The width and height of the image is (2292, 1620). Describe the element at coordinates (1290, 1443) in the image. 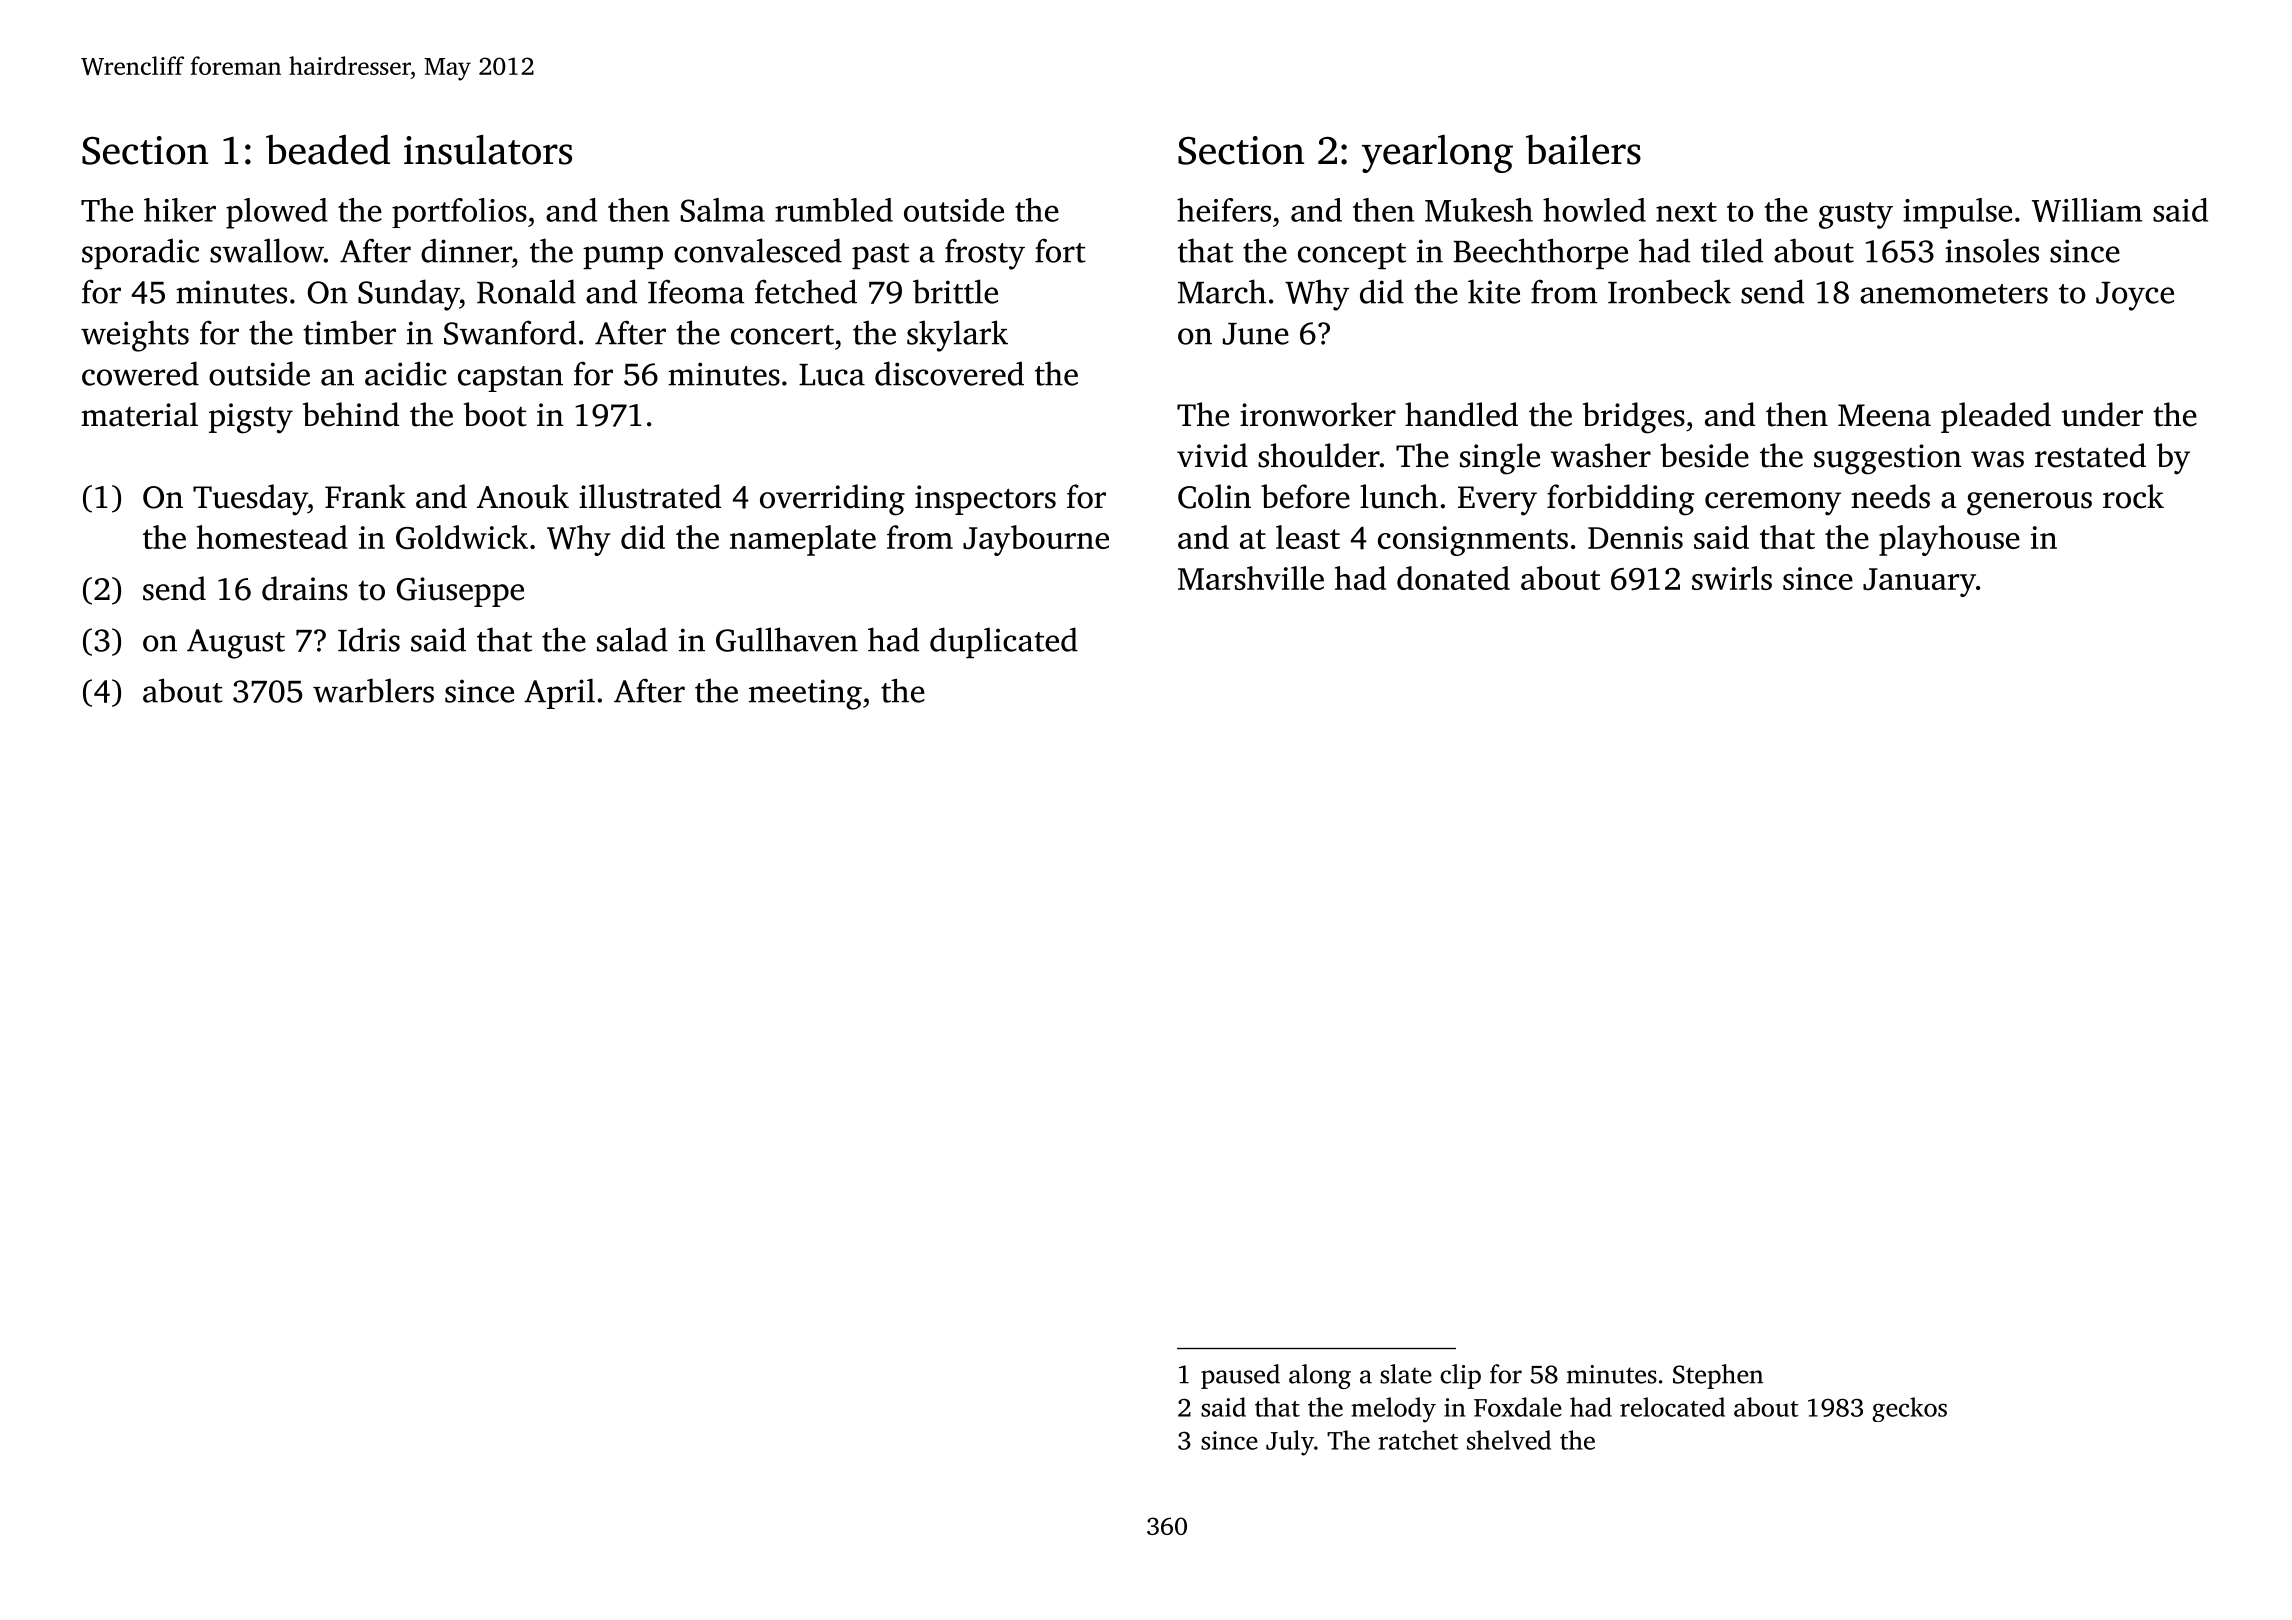

I see `July` at that location.
